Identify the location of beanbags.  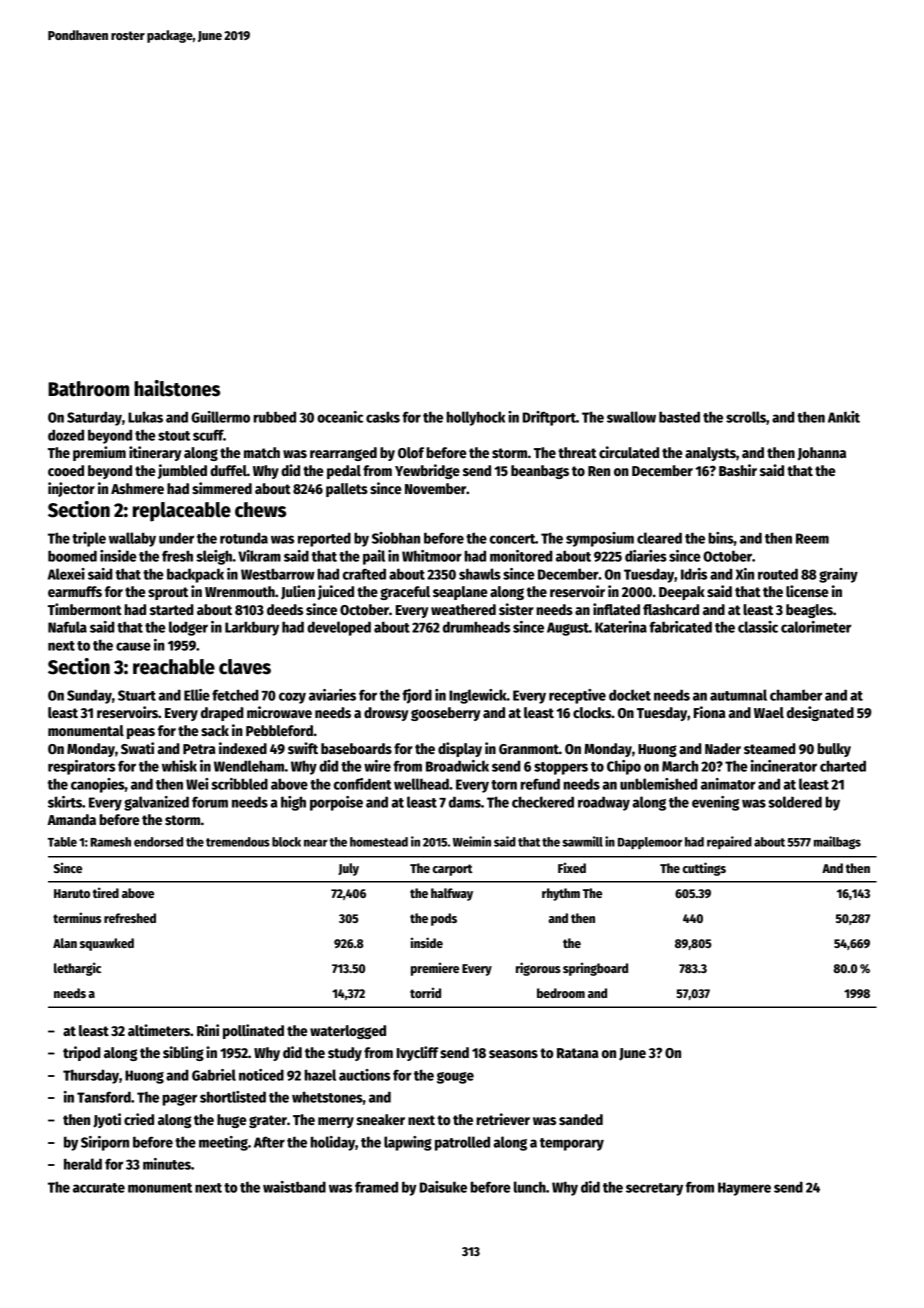
(540, 472).
